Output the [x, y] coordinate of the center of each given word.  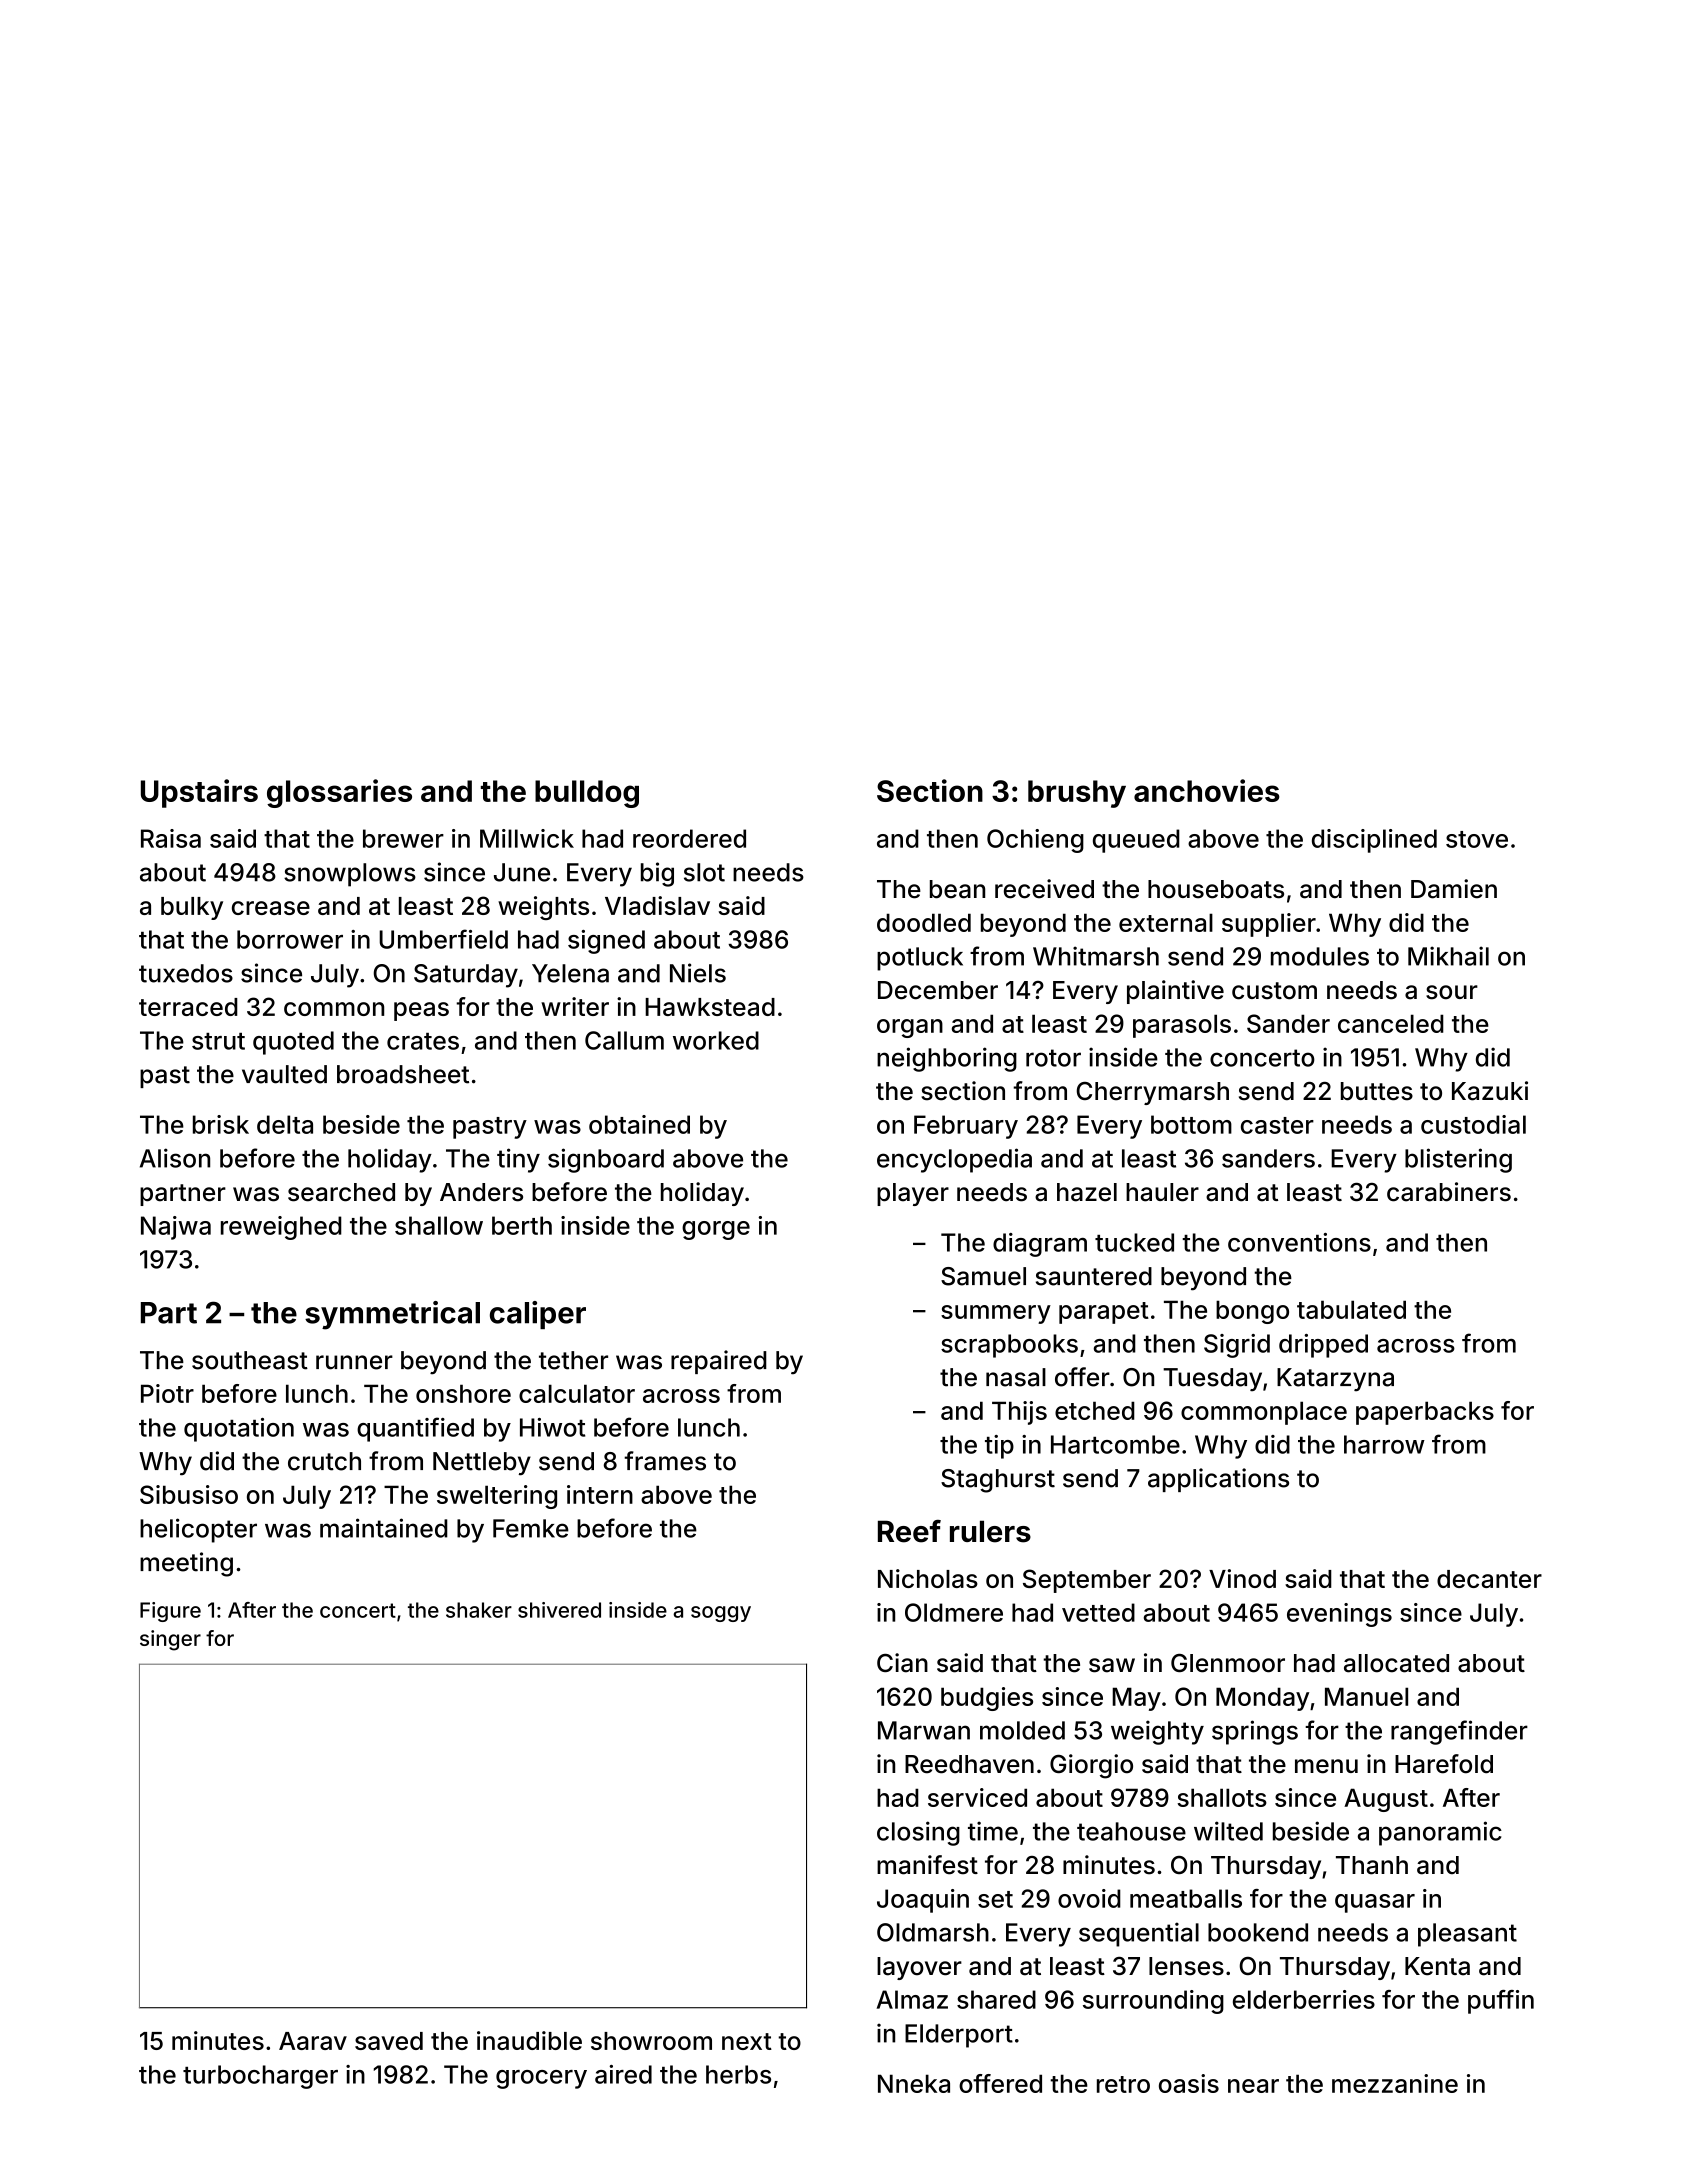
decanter [1489, 1579]
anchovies [1207, 790]
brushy [1077, 794]
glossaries [339, 793]
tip [999, 1447]
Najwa [176, 1228]
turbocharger [260, 2077]
